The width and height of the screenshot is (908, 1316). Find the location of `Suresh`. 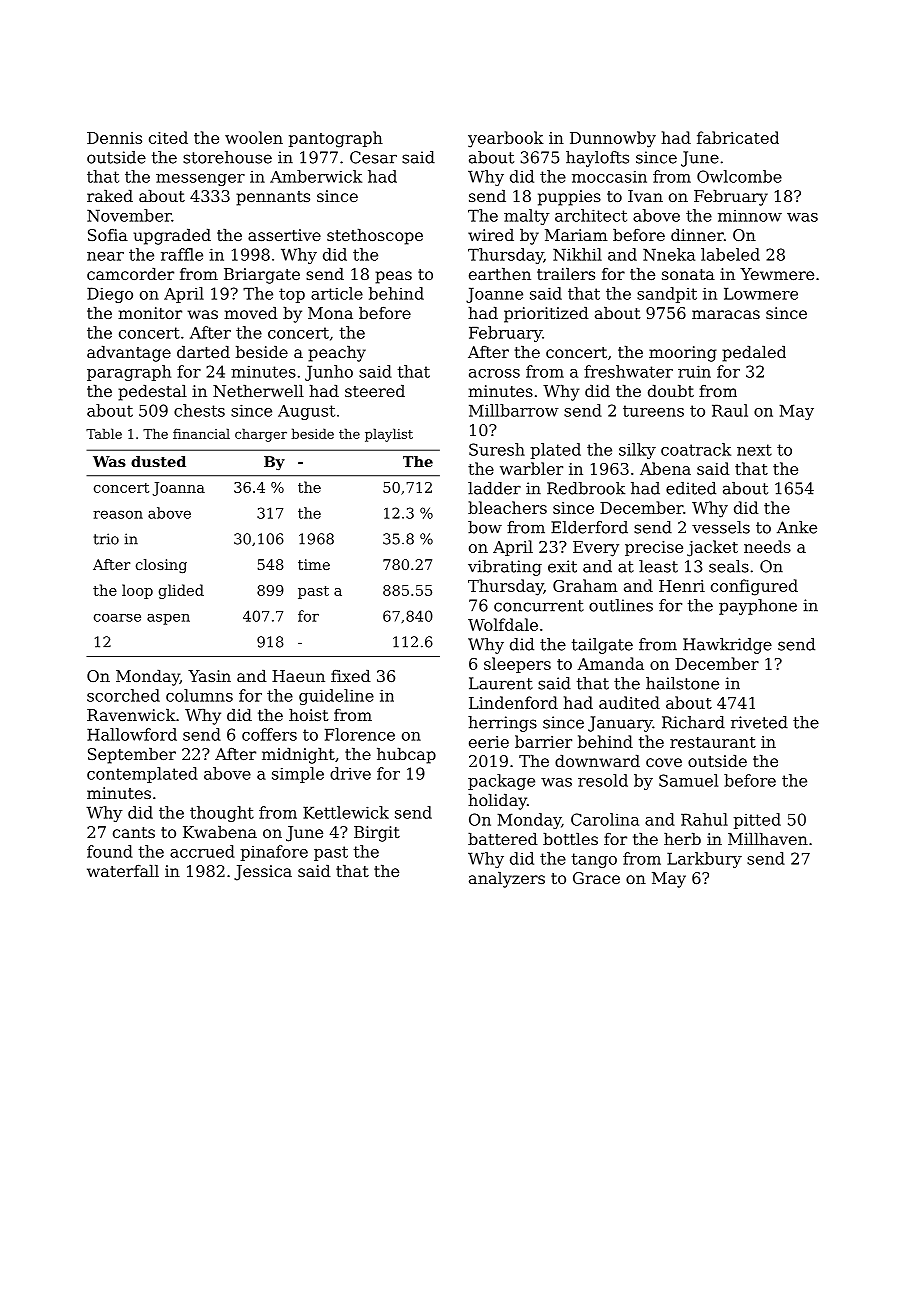

Suresh is located at coordinates (497, 449).
